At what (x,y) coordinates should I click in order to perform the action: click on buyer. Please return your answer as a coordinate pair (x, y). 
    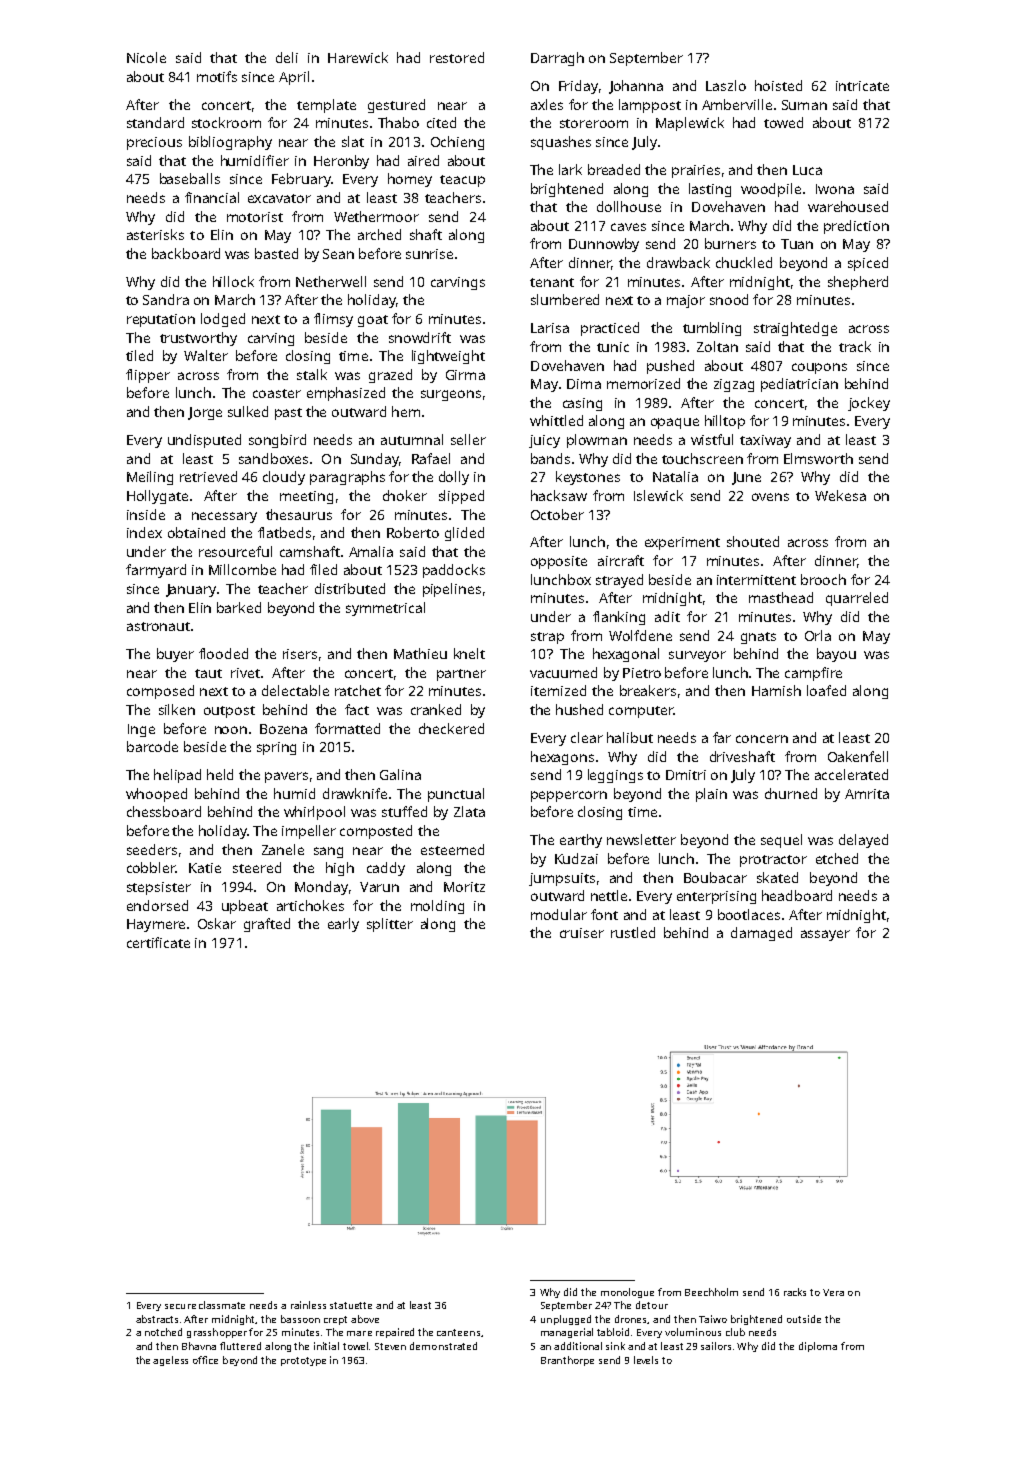
    Looking at the image, I should click on (175, 655).
